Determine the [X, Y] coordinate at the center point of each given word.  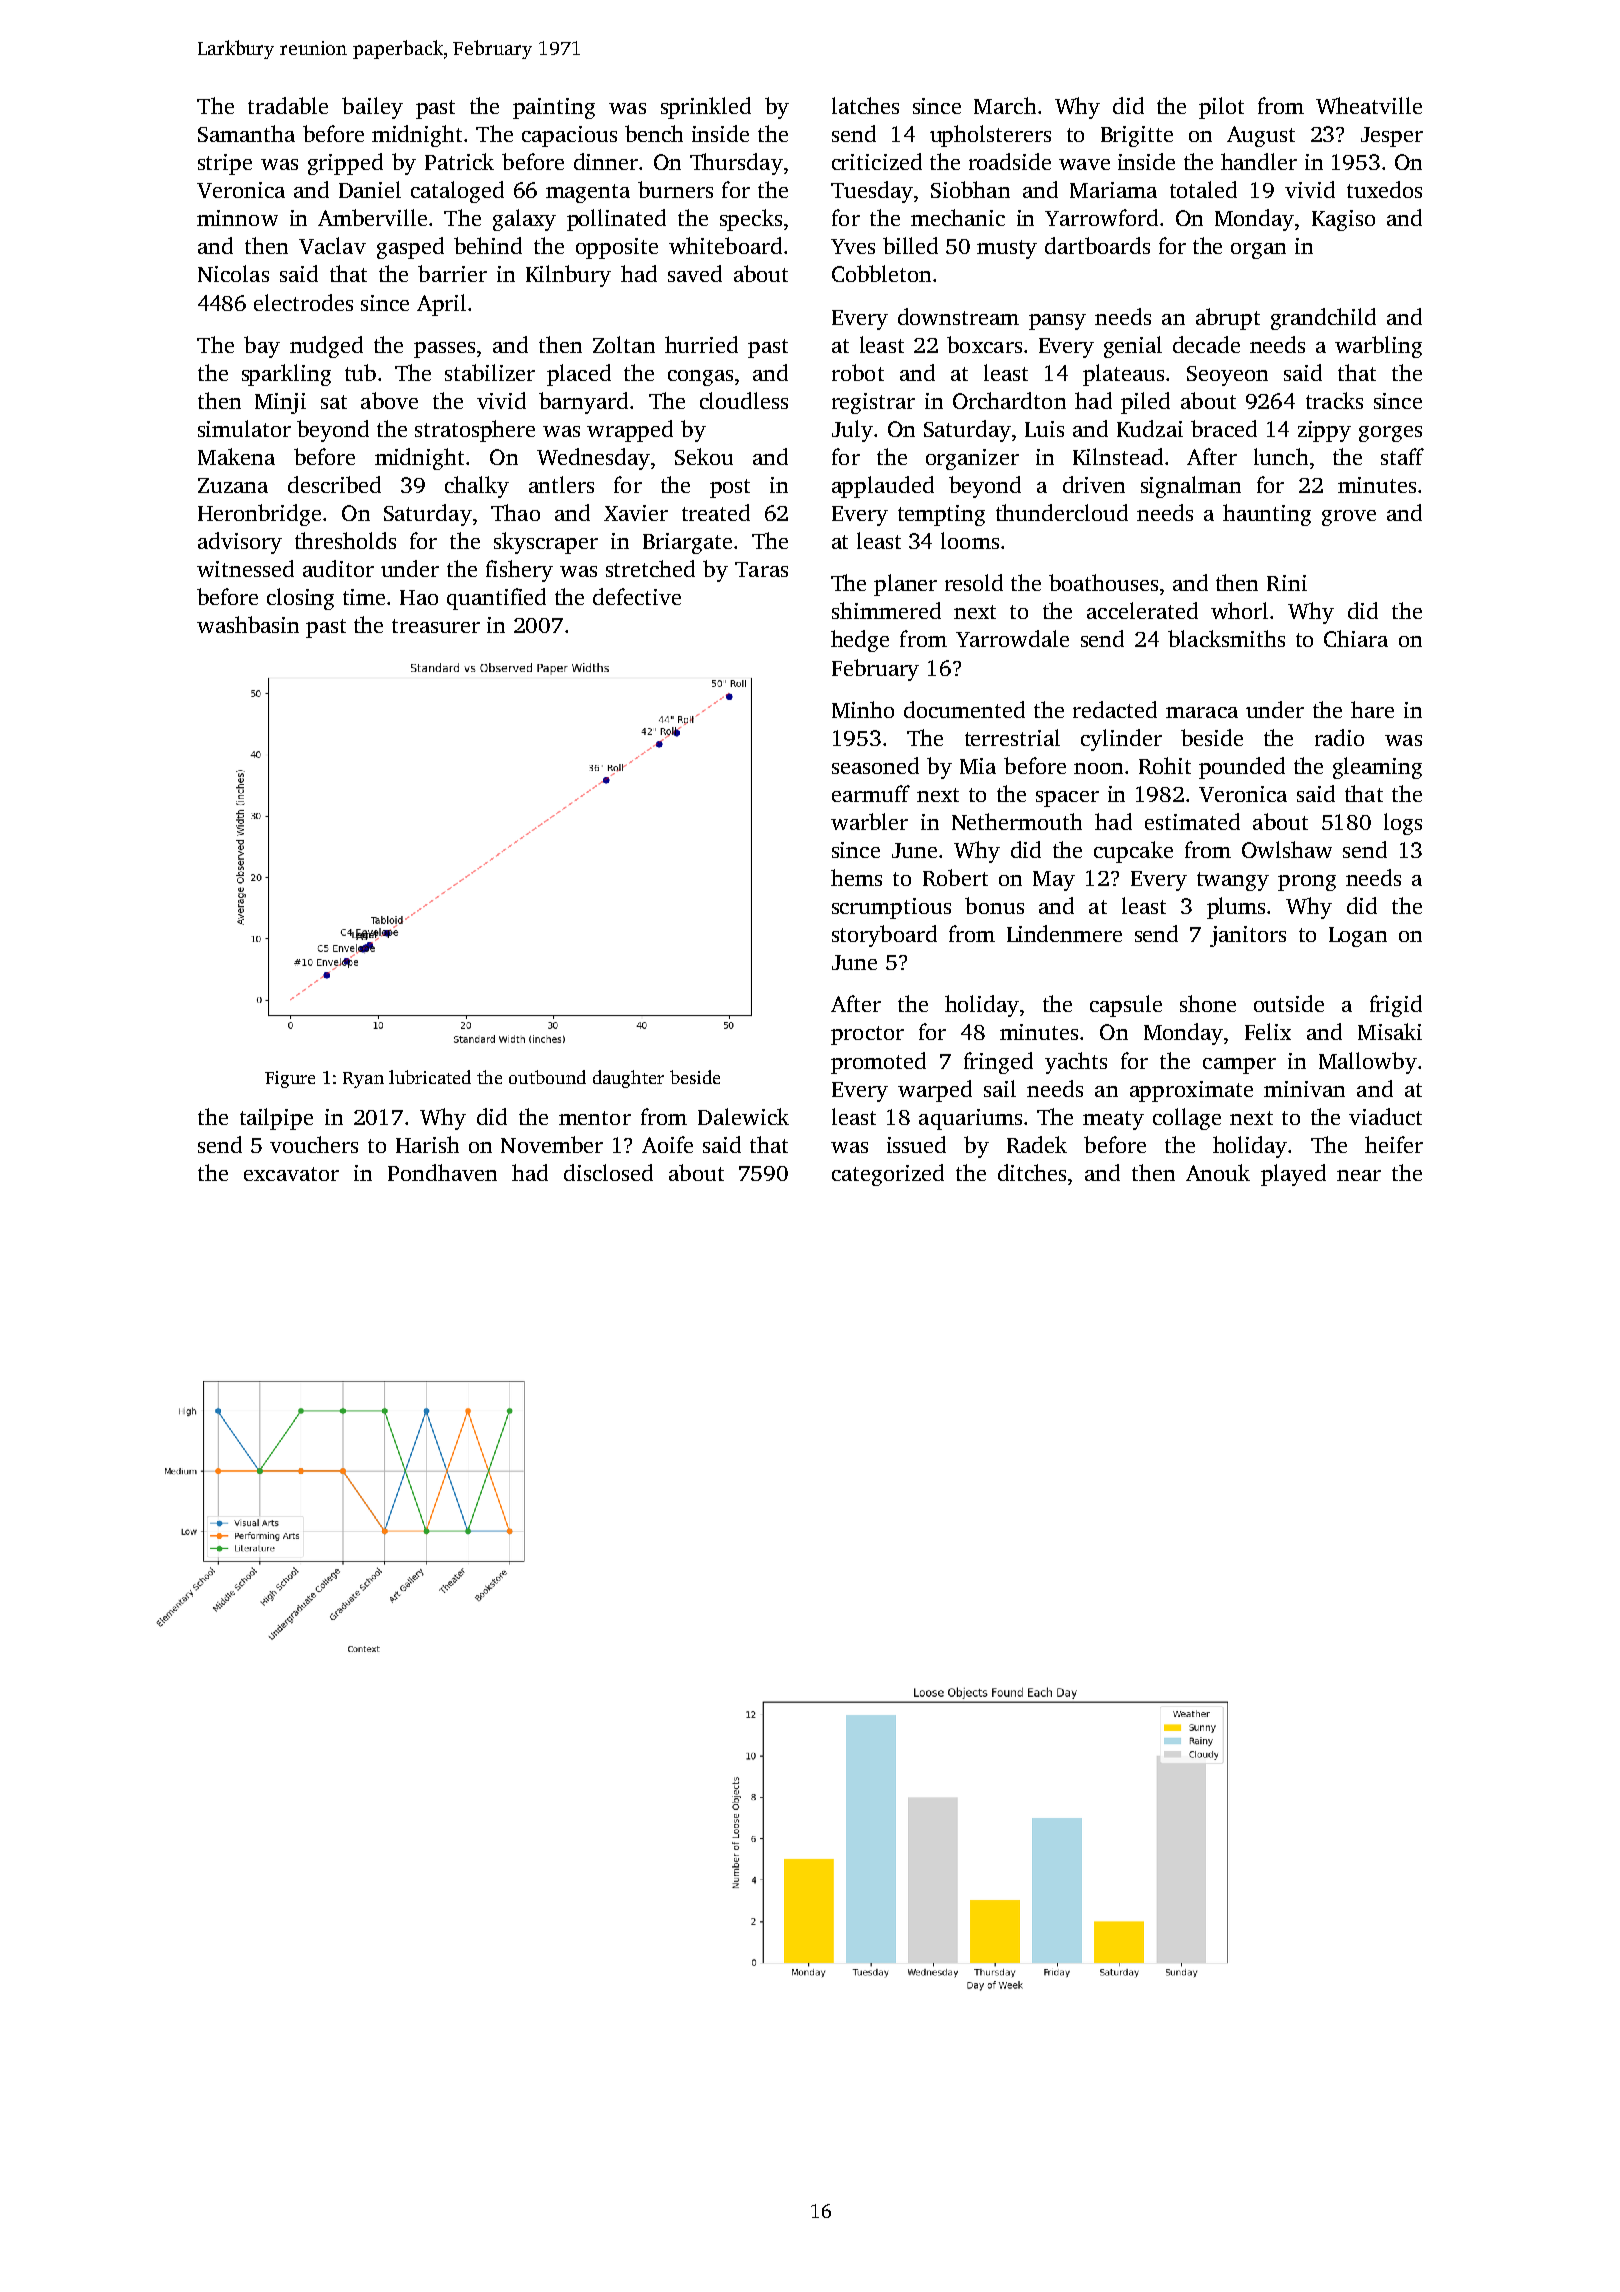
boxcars [984, 344]
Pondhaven [442, 1172]
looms [970, 540]
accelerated [1142, 610]
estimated [1192, 821]
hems [856, 877]
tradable [288, 105]
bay [262, 347]
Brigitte [1137, 136]
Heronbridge [259, 515]
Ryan [363, 1080]
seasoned [875, 765]
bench [654, 133]
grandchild [1323, 319]
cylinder [1121, 740]
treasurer [436, 626]
